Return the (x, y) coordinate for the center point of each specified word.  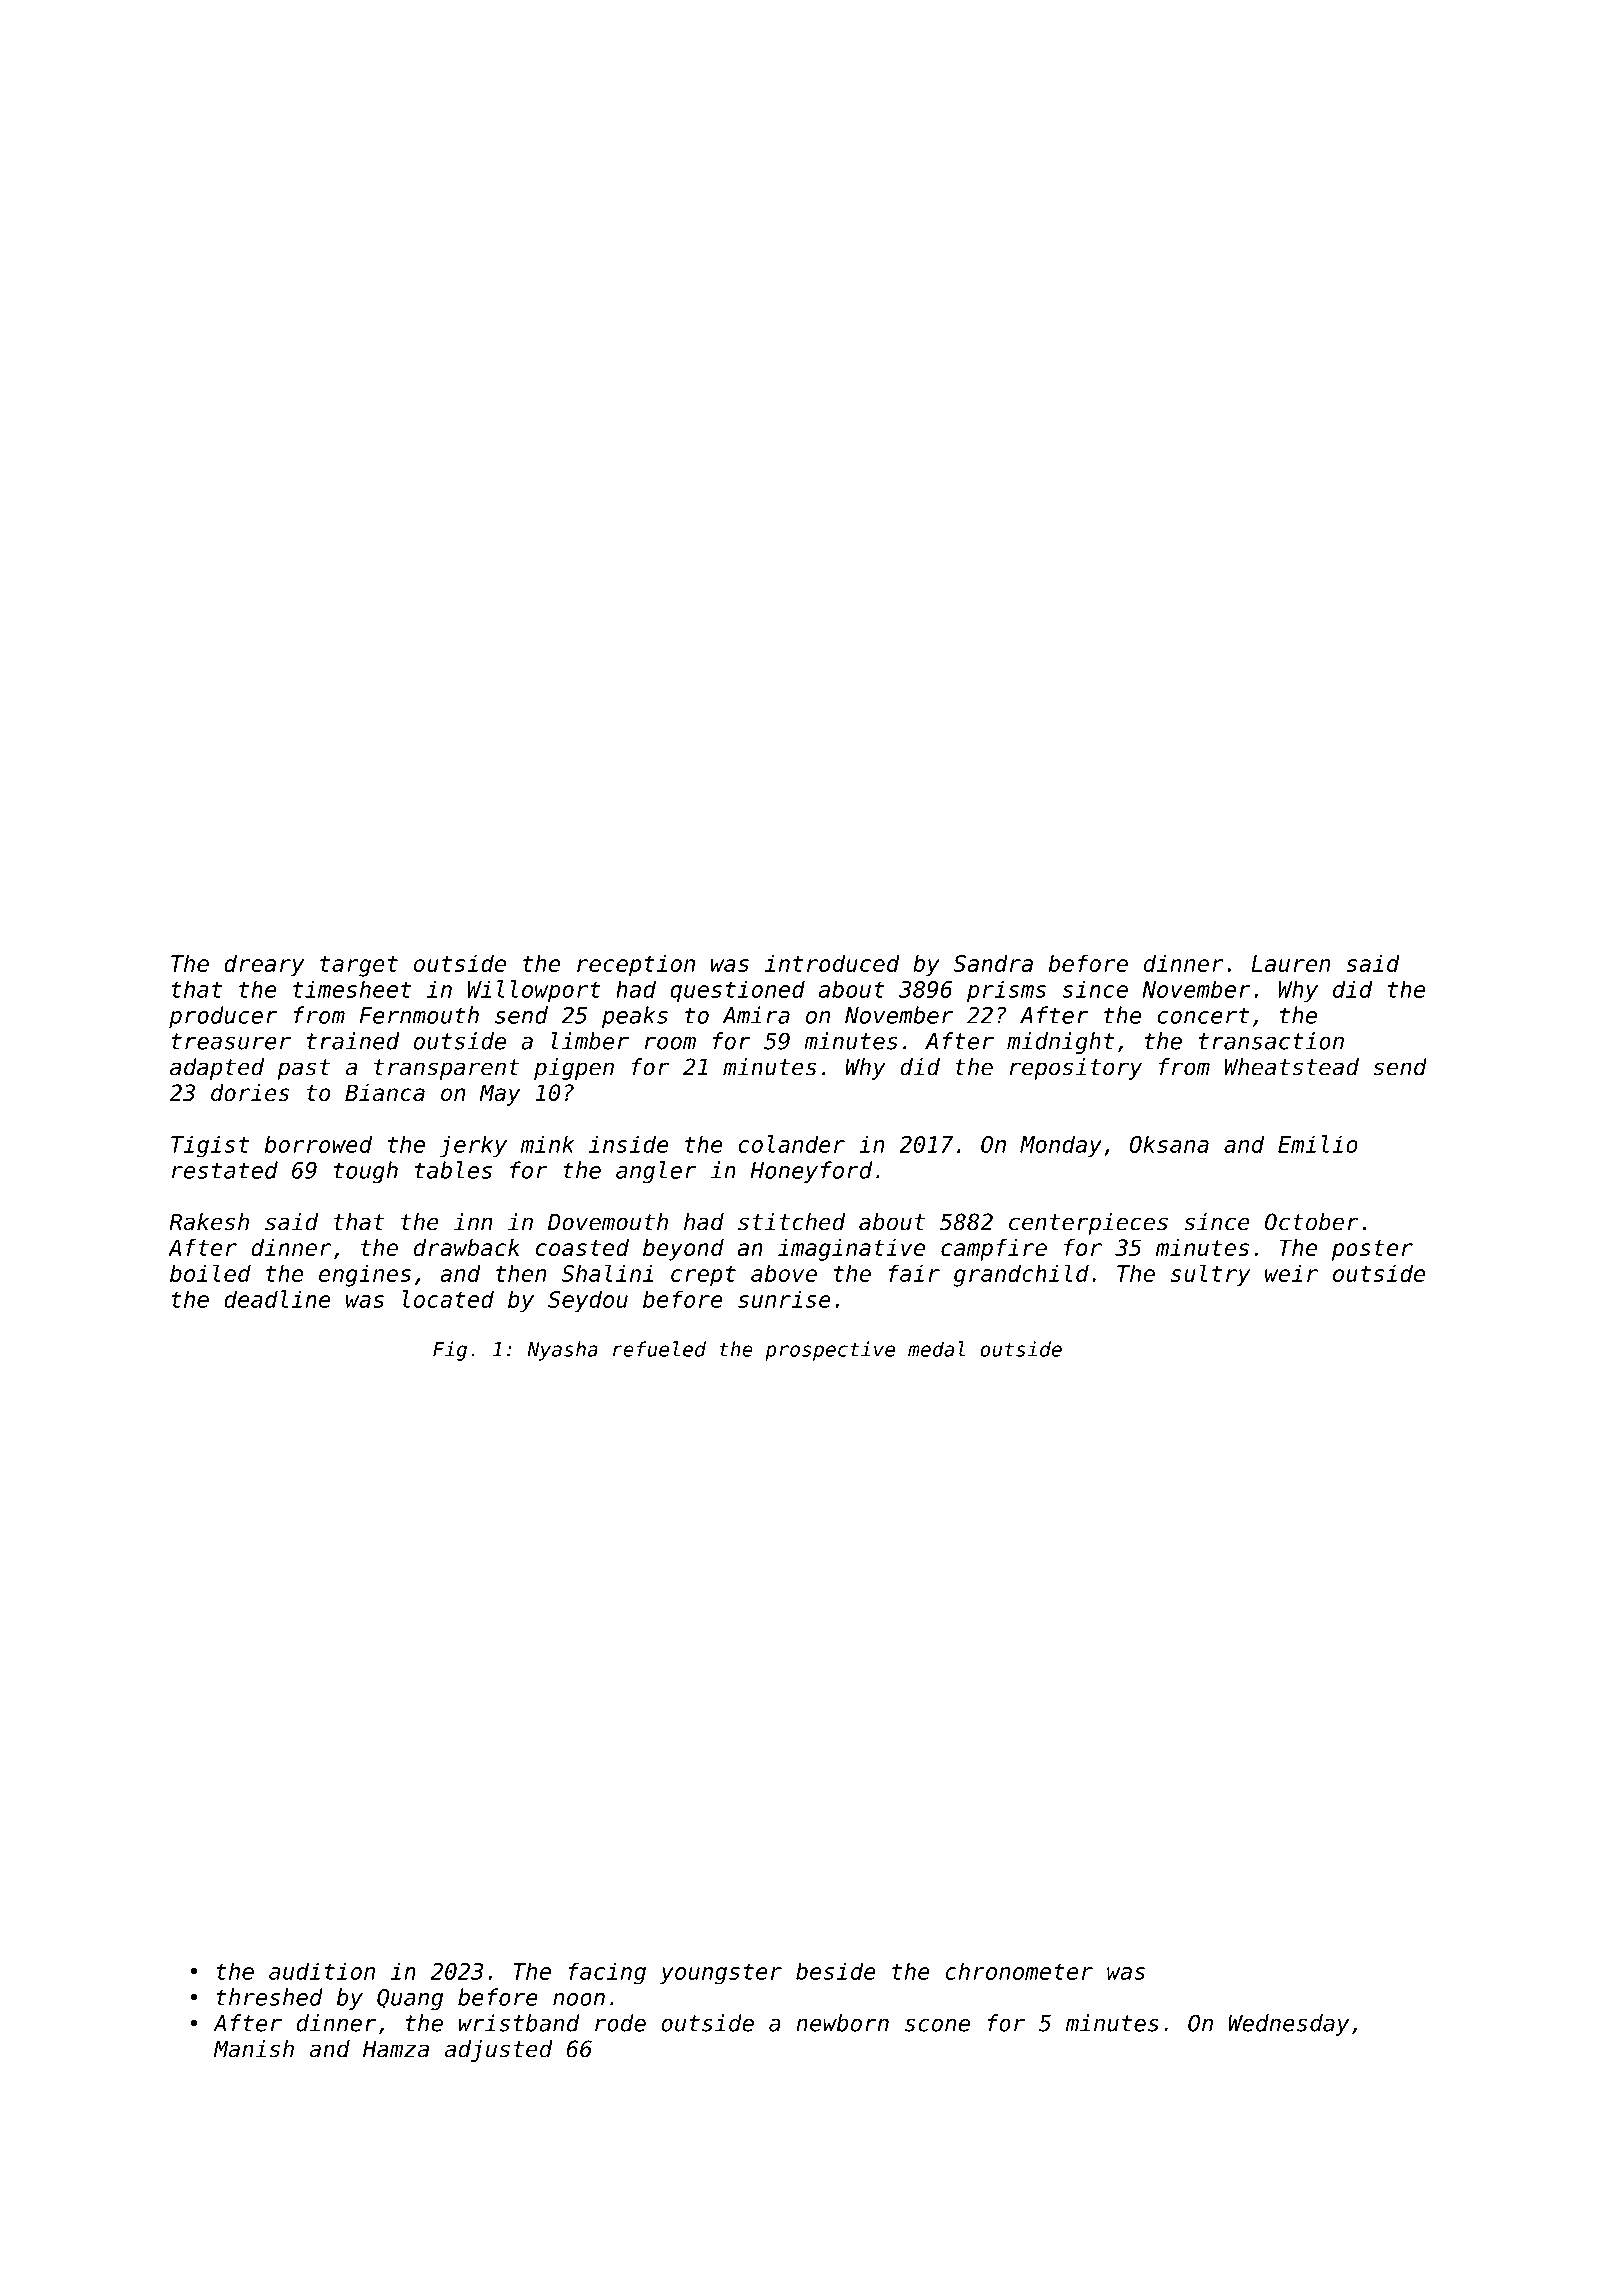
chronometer (1019, 1971)
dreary (264, 965)
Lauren (1290, 963)
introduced (832, 963)
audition (322, 1971)
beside (836, 1971)
